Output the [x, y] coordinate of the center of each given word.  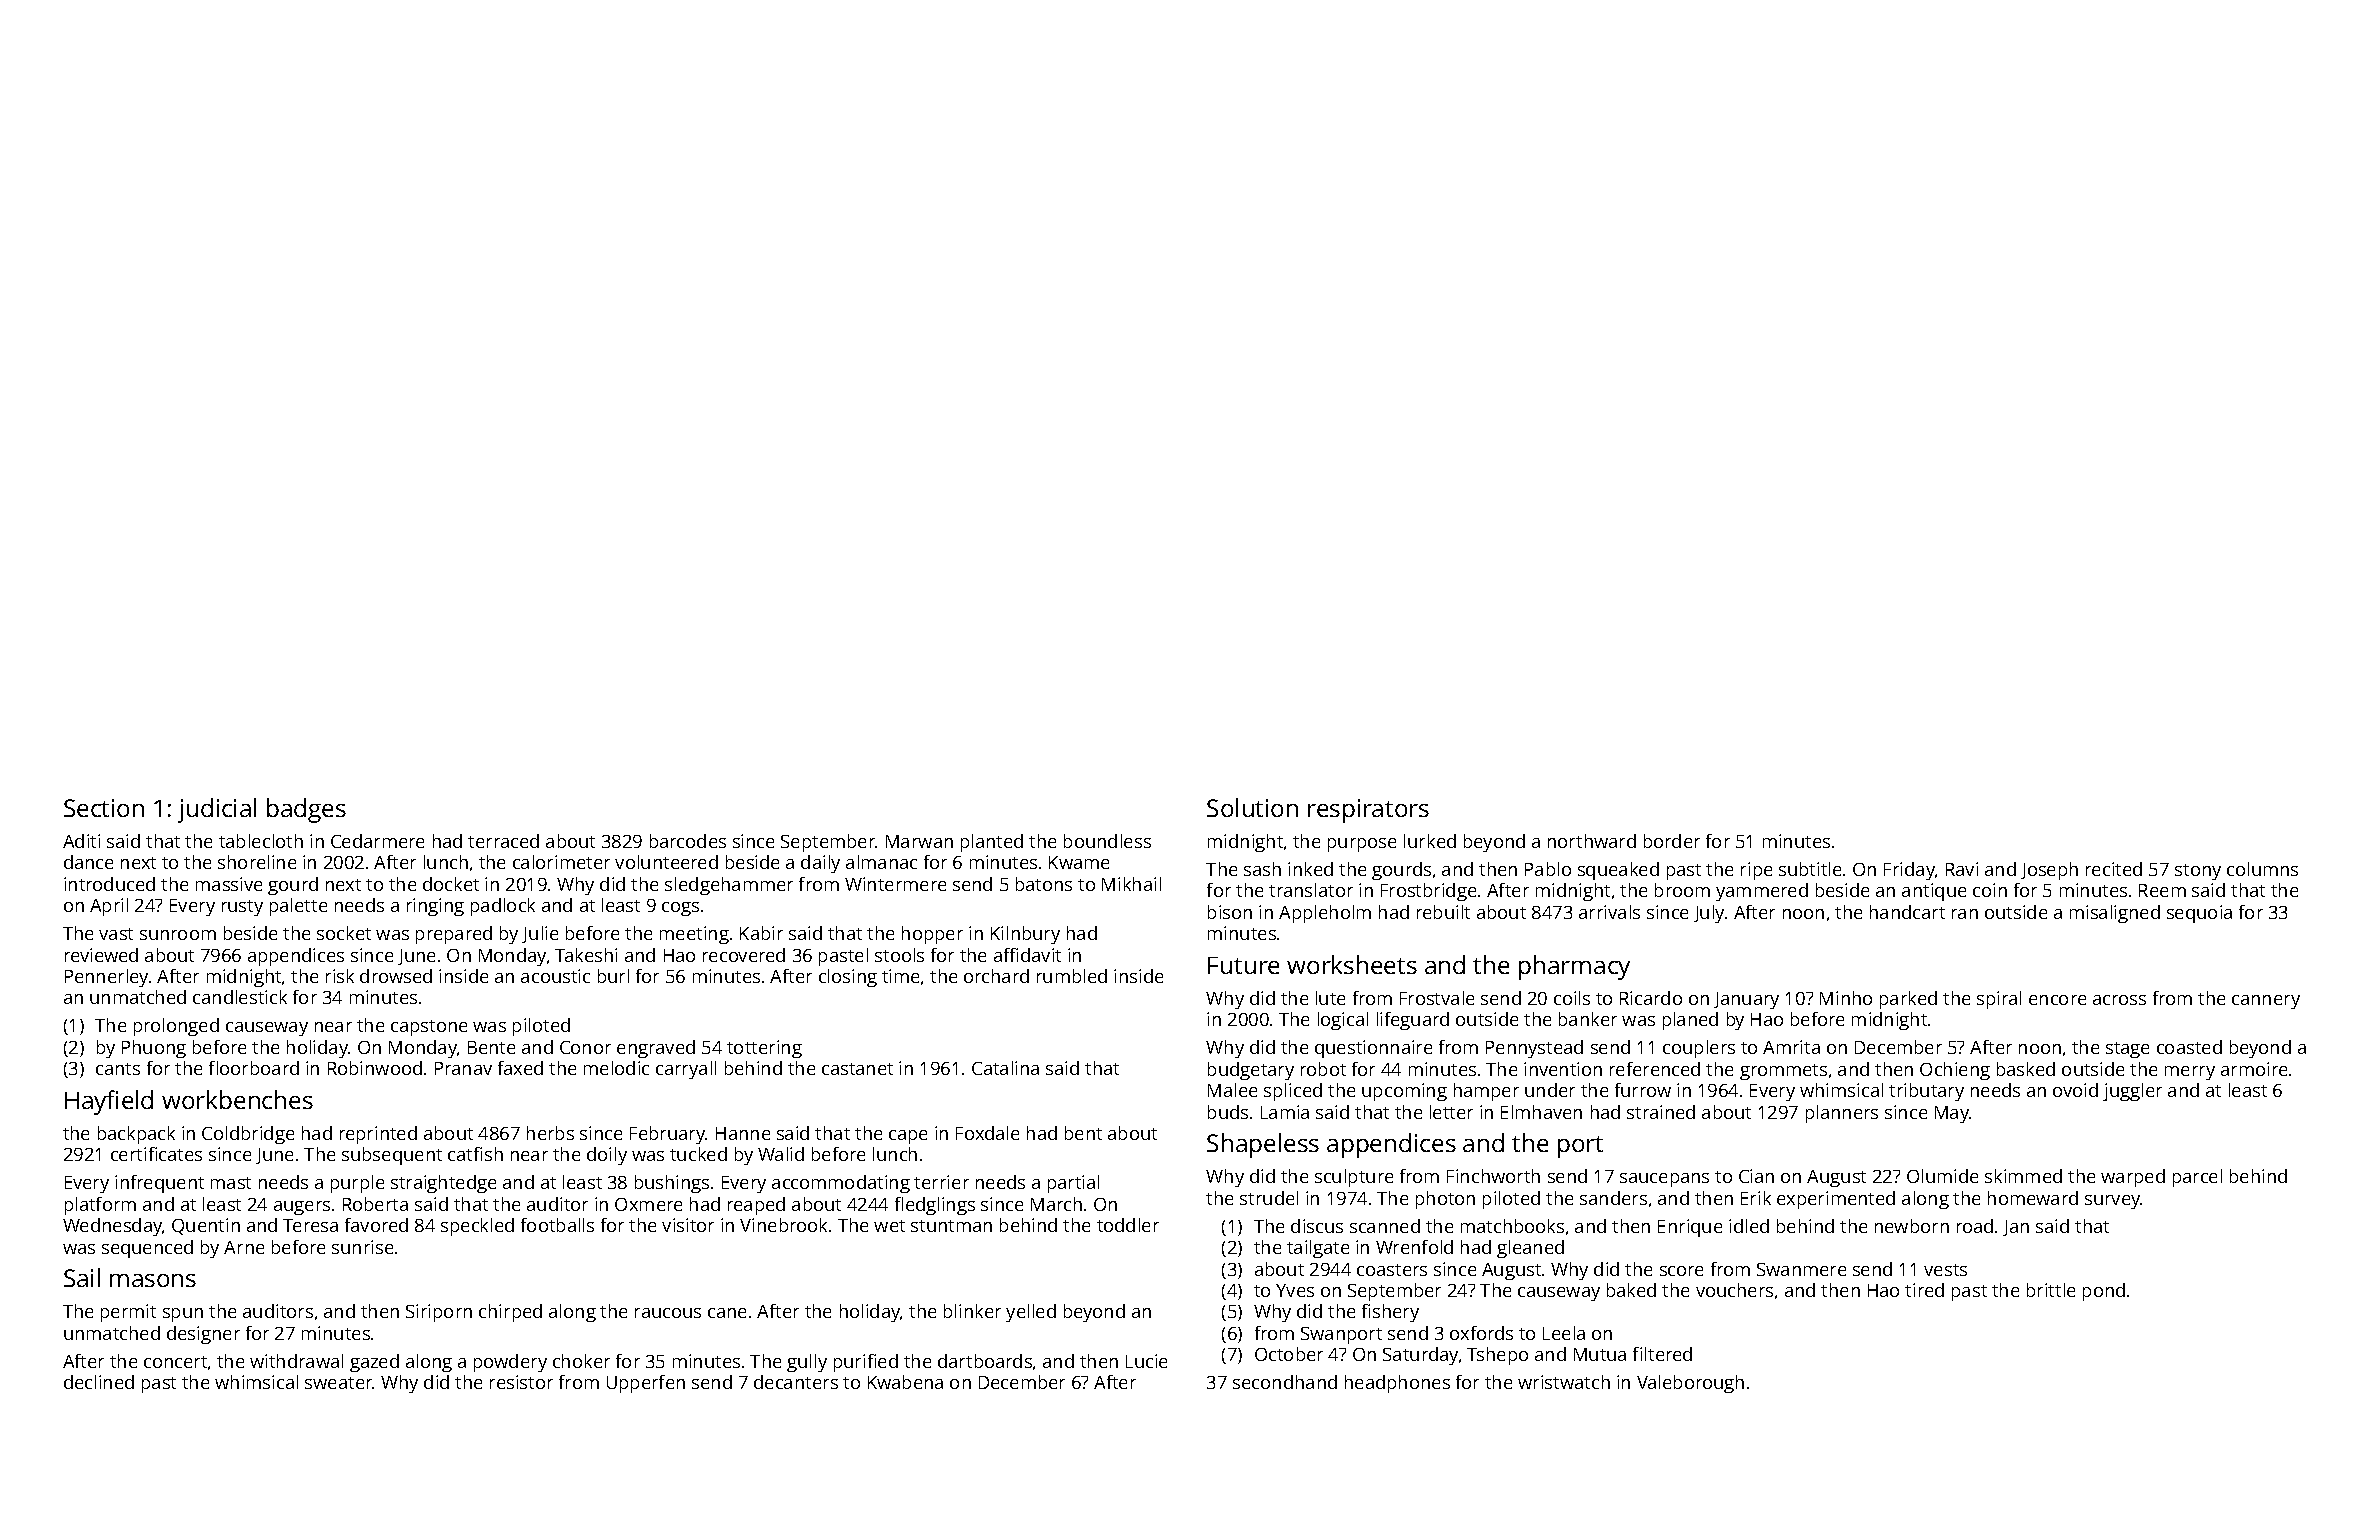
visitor [688, 1225]
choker [581, 1361]
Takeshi [586, 955]
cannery [2266, 1002]
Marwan [919, 841]
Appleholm [1325, 914]
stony [2198, 872]
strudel [1269, 1198]
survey [2113, 1202]
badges [306, 810]
